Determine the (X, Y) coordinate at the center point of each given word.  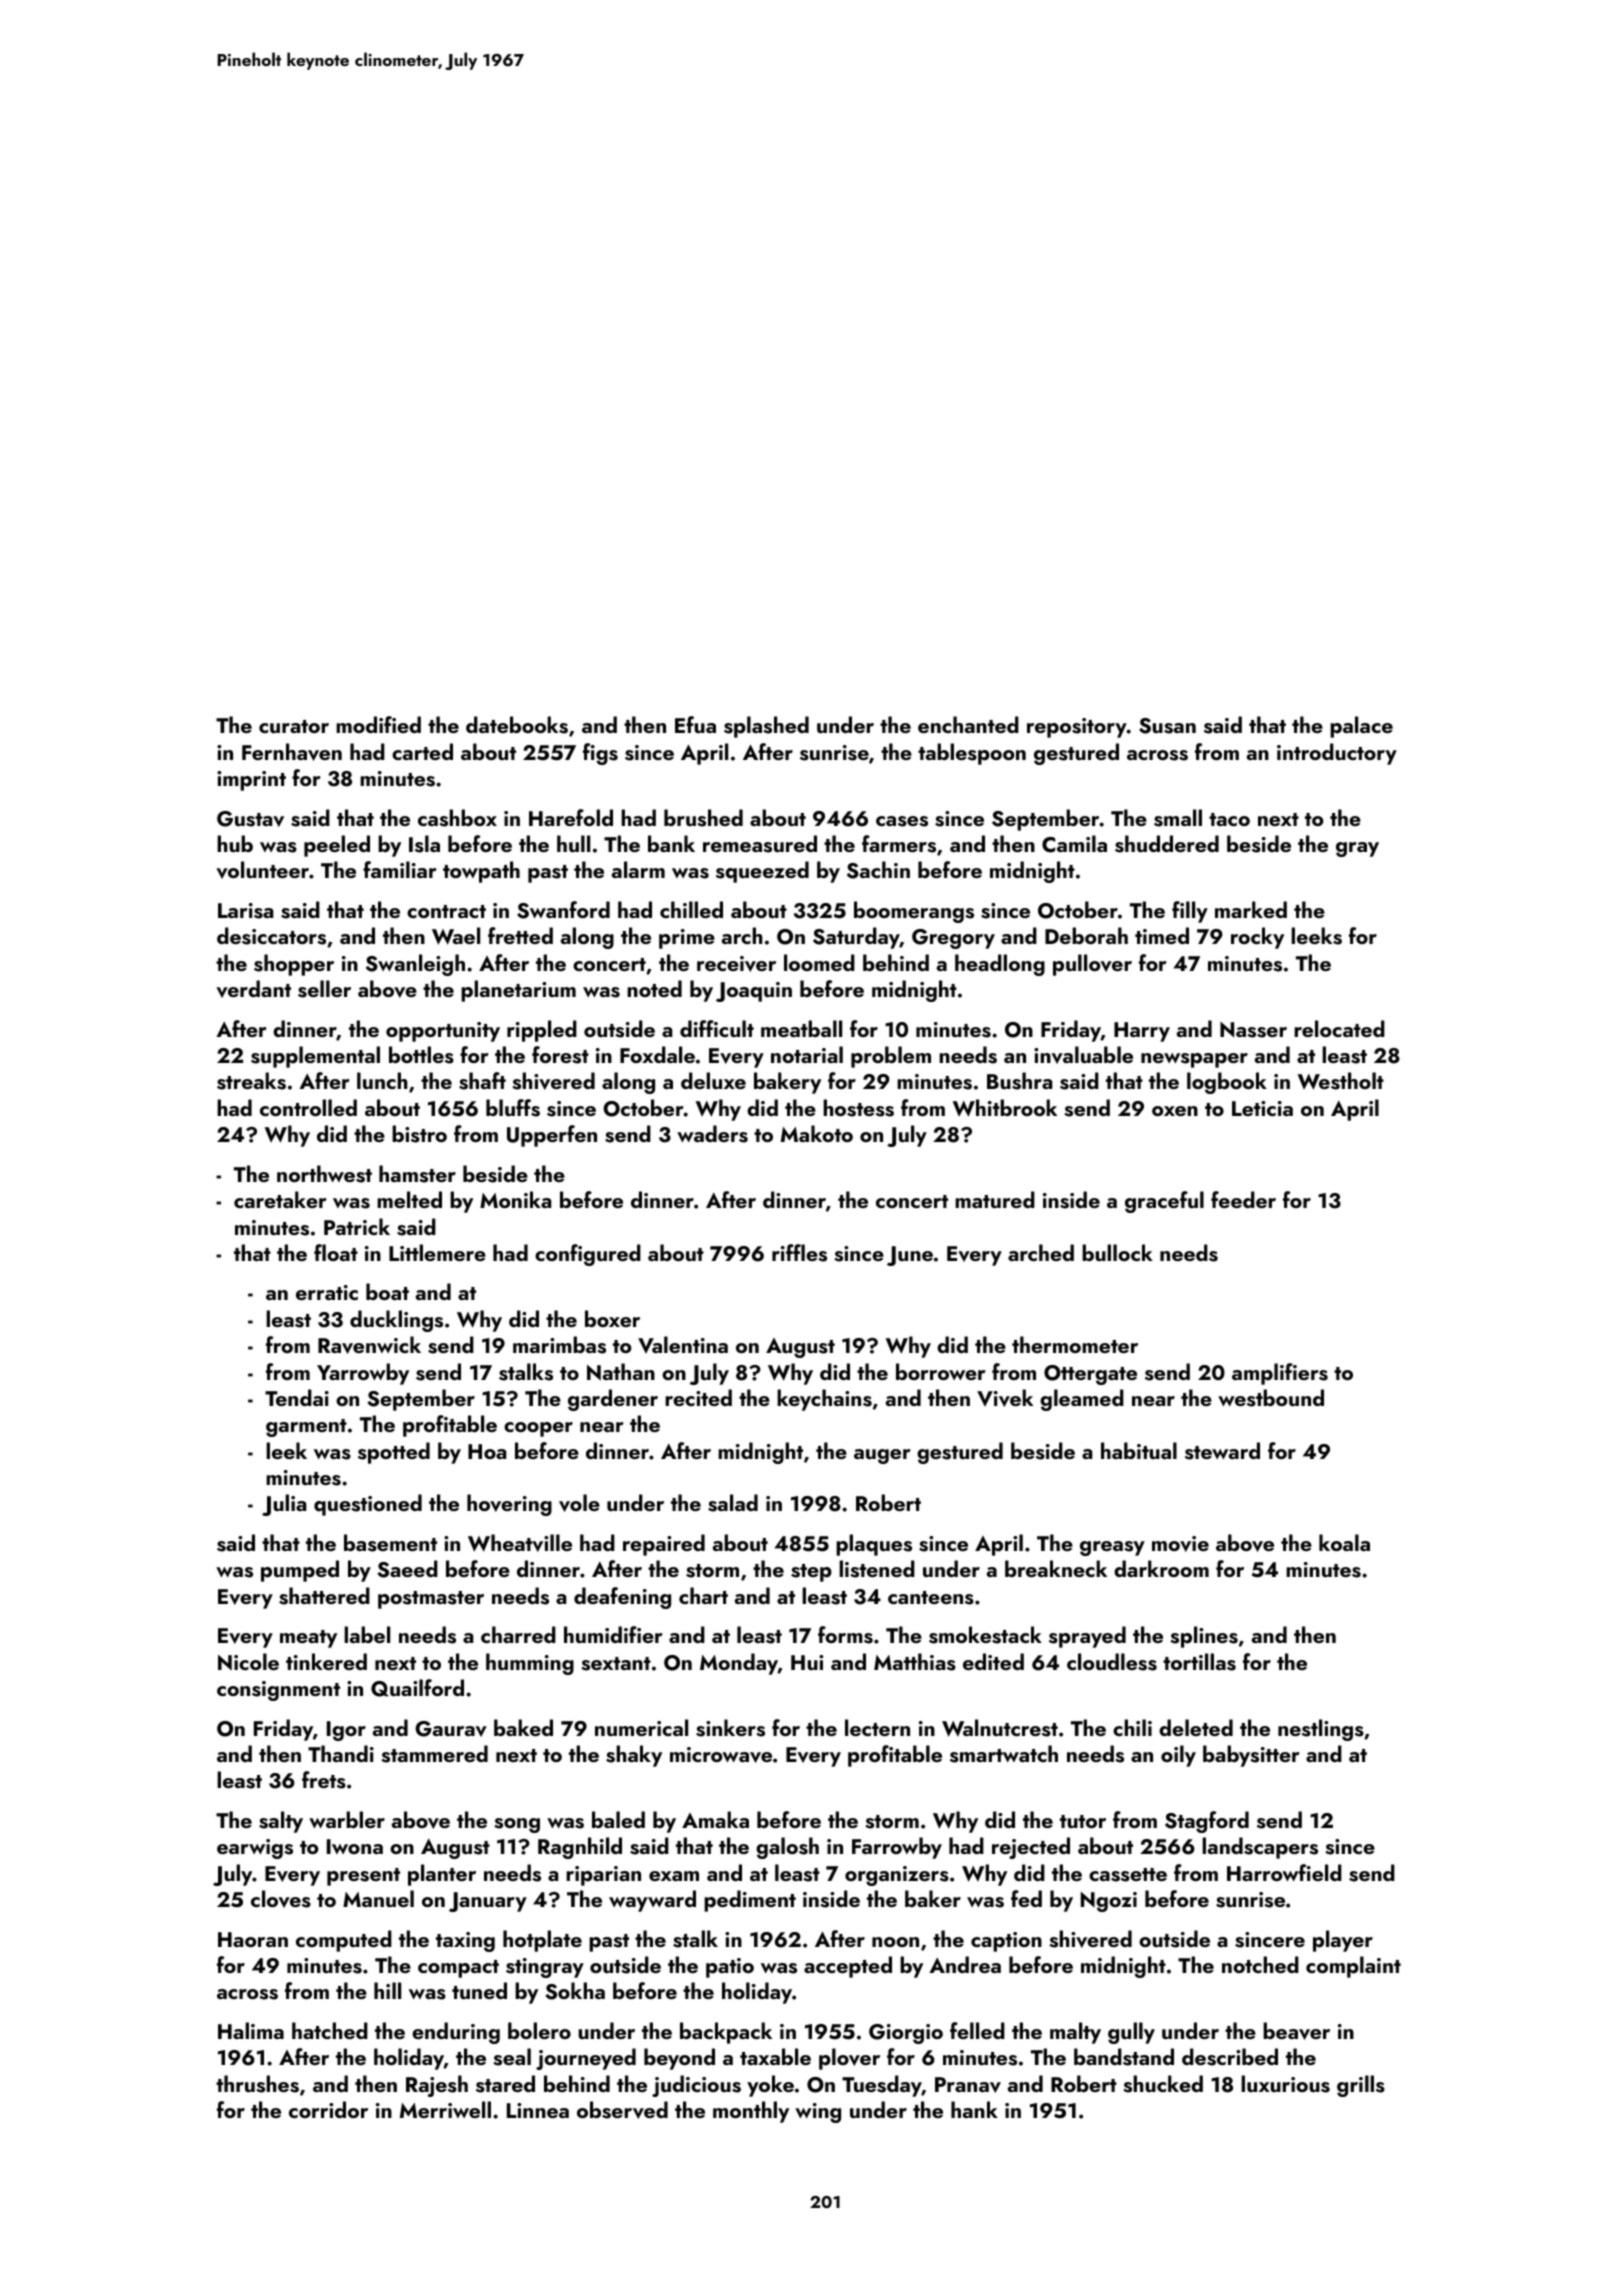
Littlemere (437, 1252)
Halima (251, 2030)
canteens (931, 1598)
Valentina (683, 1344)
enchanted (968, 724)
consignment (278, 1691)
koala (1344, 1542)
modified (378, 724)
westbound (1271, 1398)
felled (977, 2030)
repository (1077, 728)
